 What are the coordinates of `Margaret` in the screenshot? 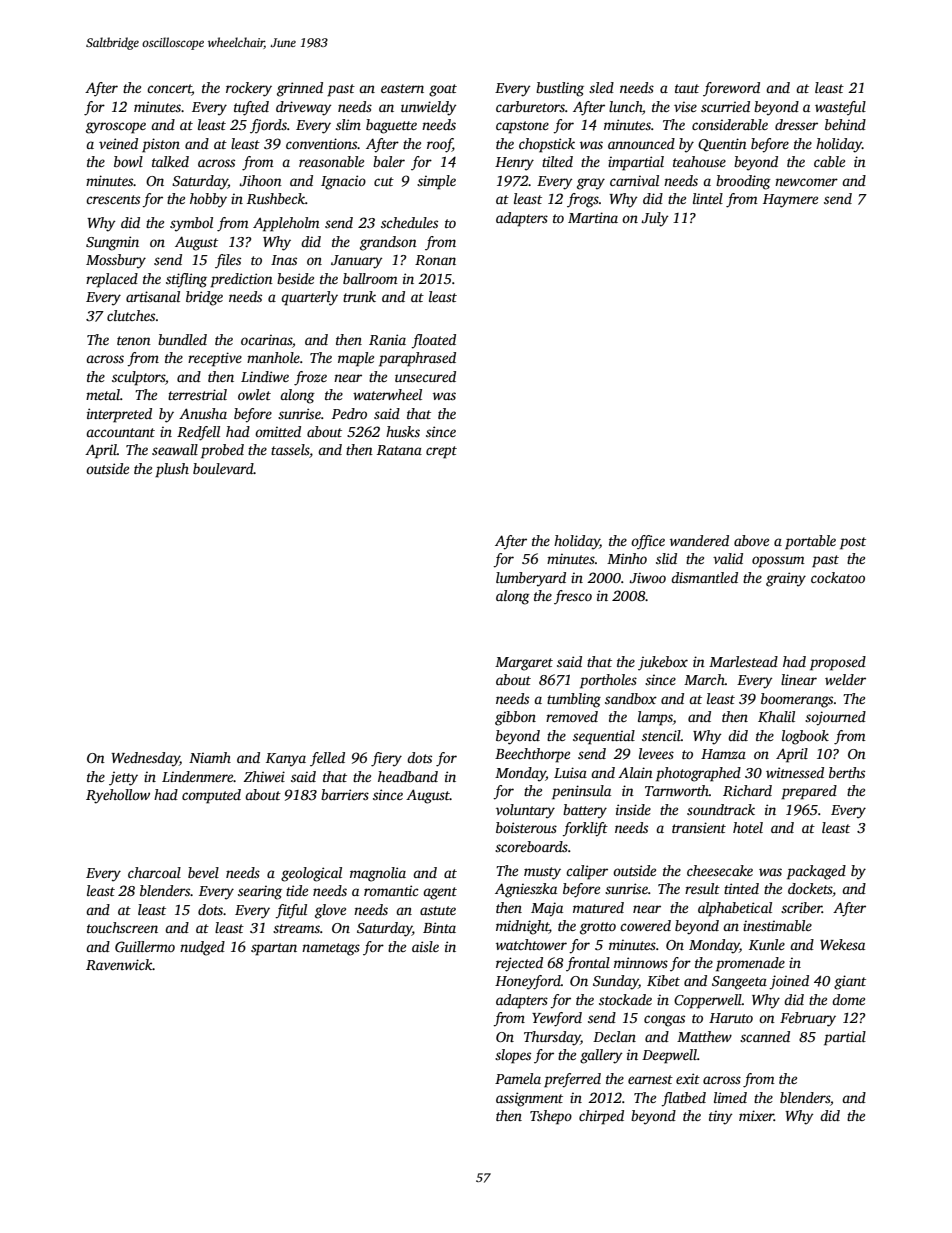 It's located at (524, 664).
